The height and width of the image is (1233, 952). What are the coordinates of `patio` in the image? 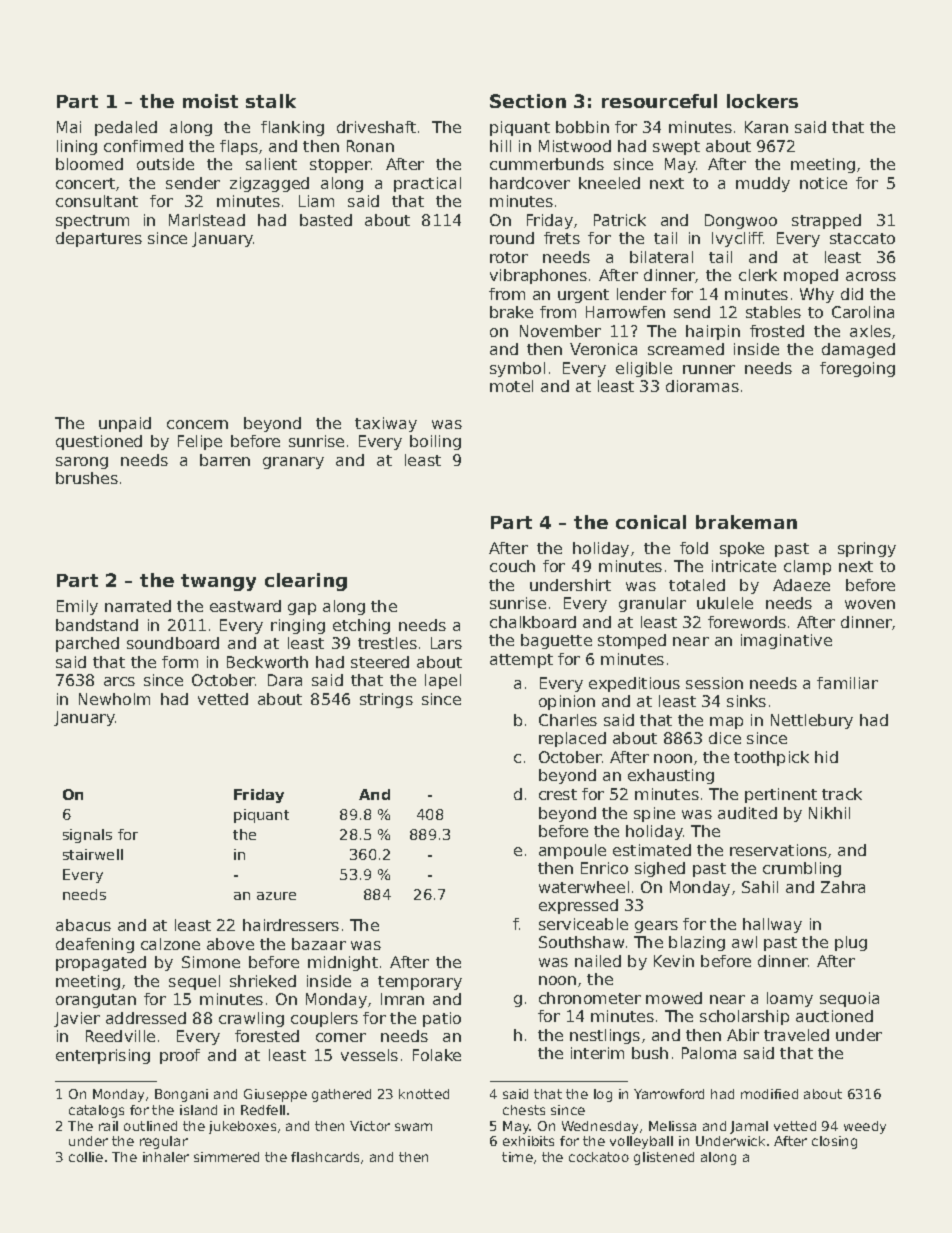 It's located at (442, 1019).
